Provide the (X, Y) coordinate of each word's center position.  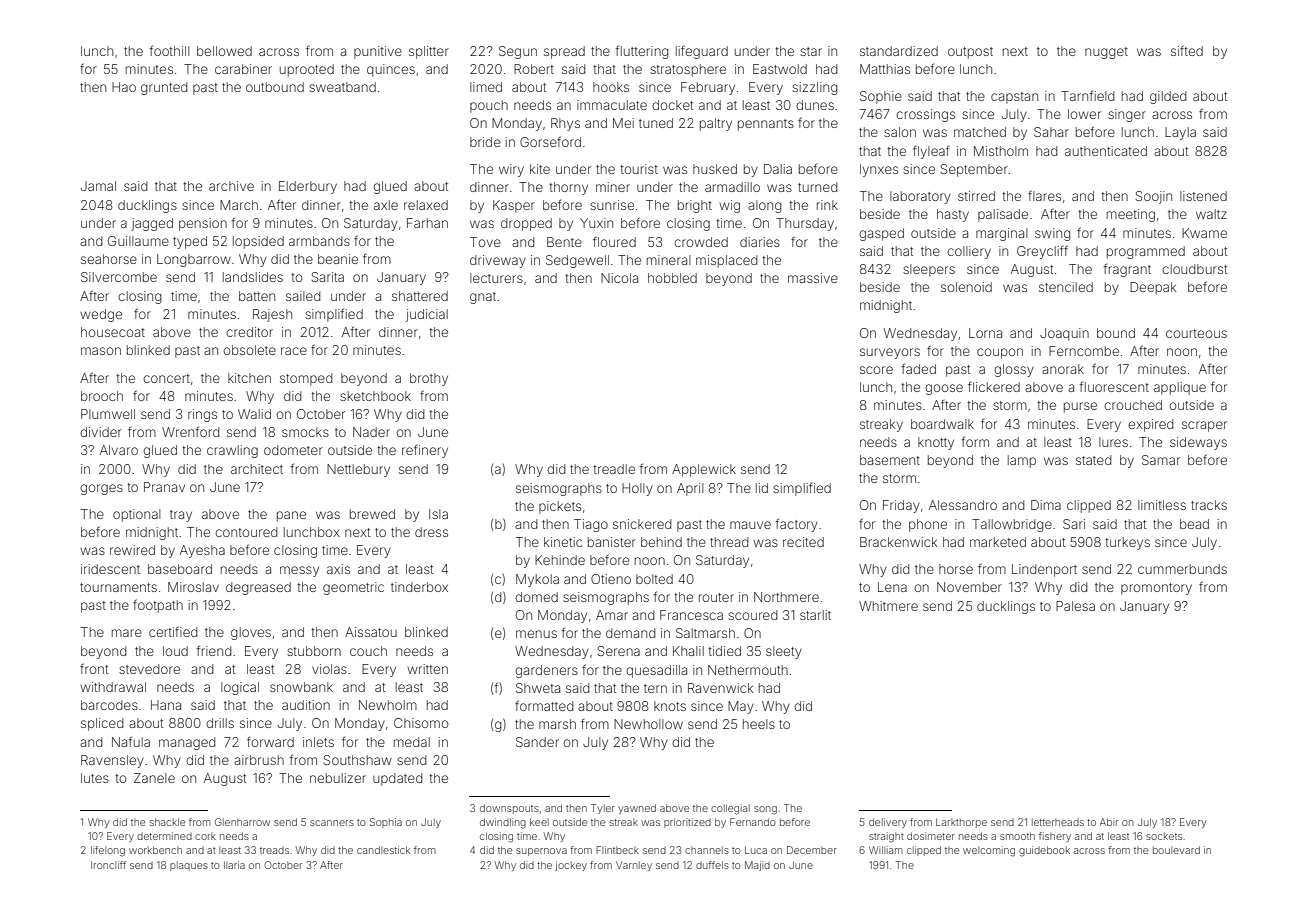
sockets (1164, 836)
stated (1093, 460)
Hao (124, 87)
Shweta (538, 688)
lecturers (496, 278)
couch (368, 651)
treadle (614, 469)
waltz (1211, 214)
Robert (534, 69)
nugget (1106, 53)
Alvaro (119, 450)
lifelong (108, 851)
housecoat (113, 332)
